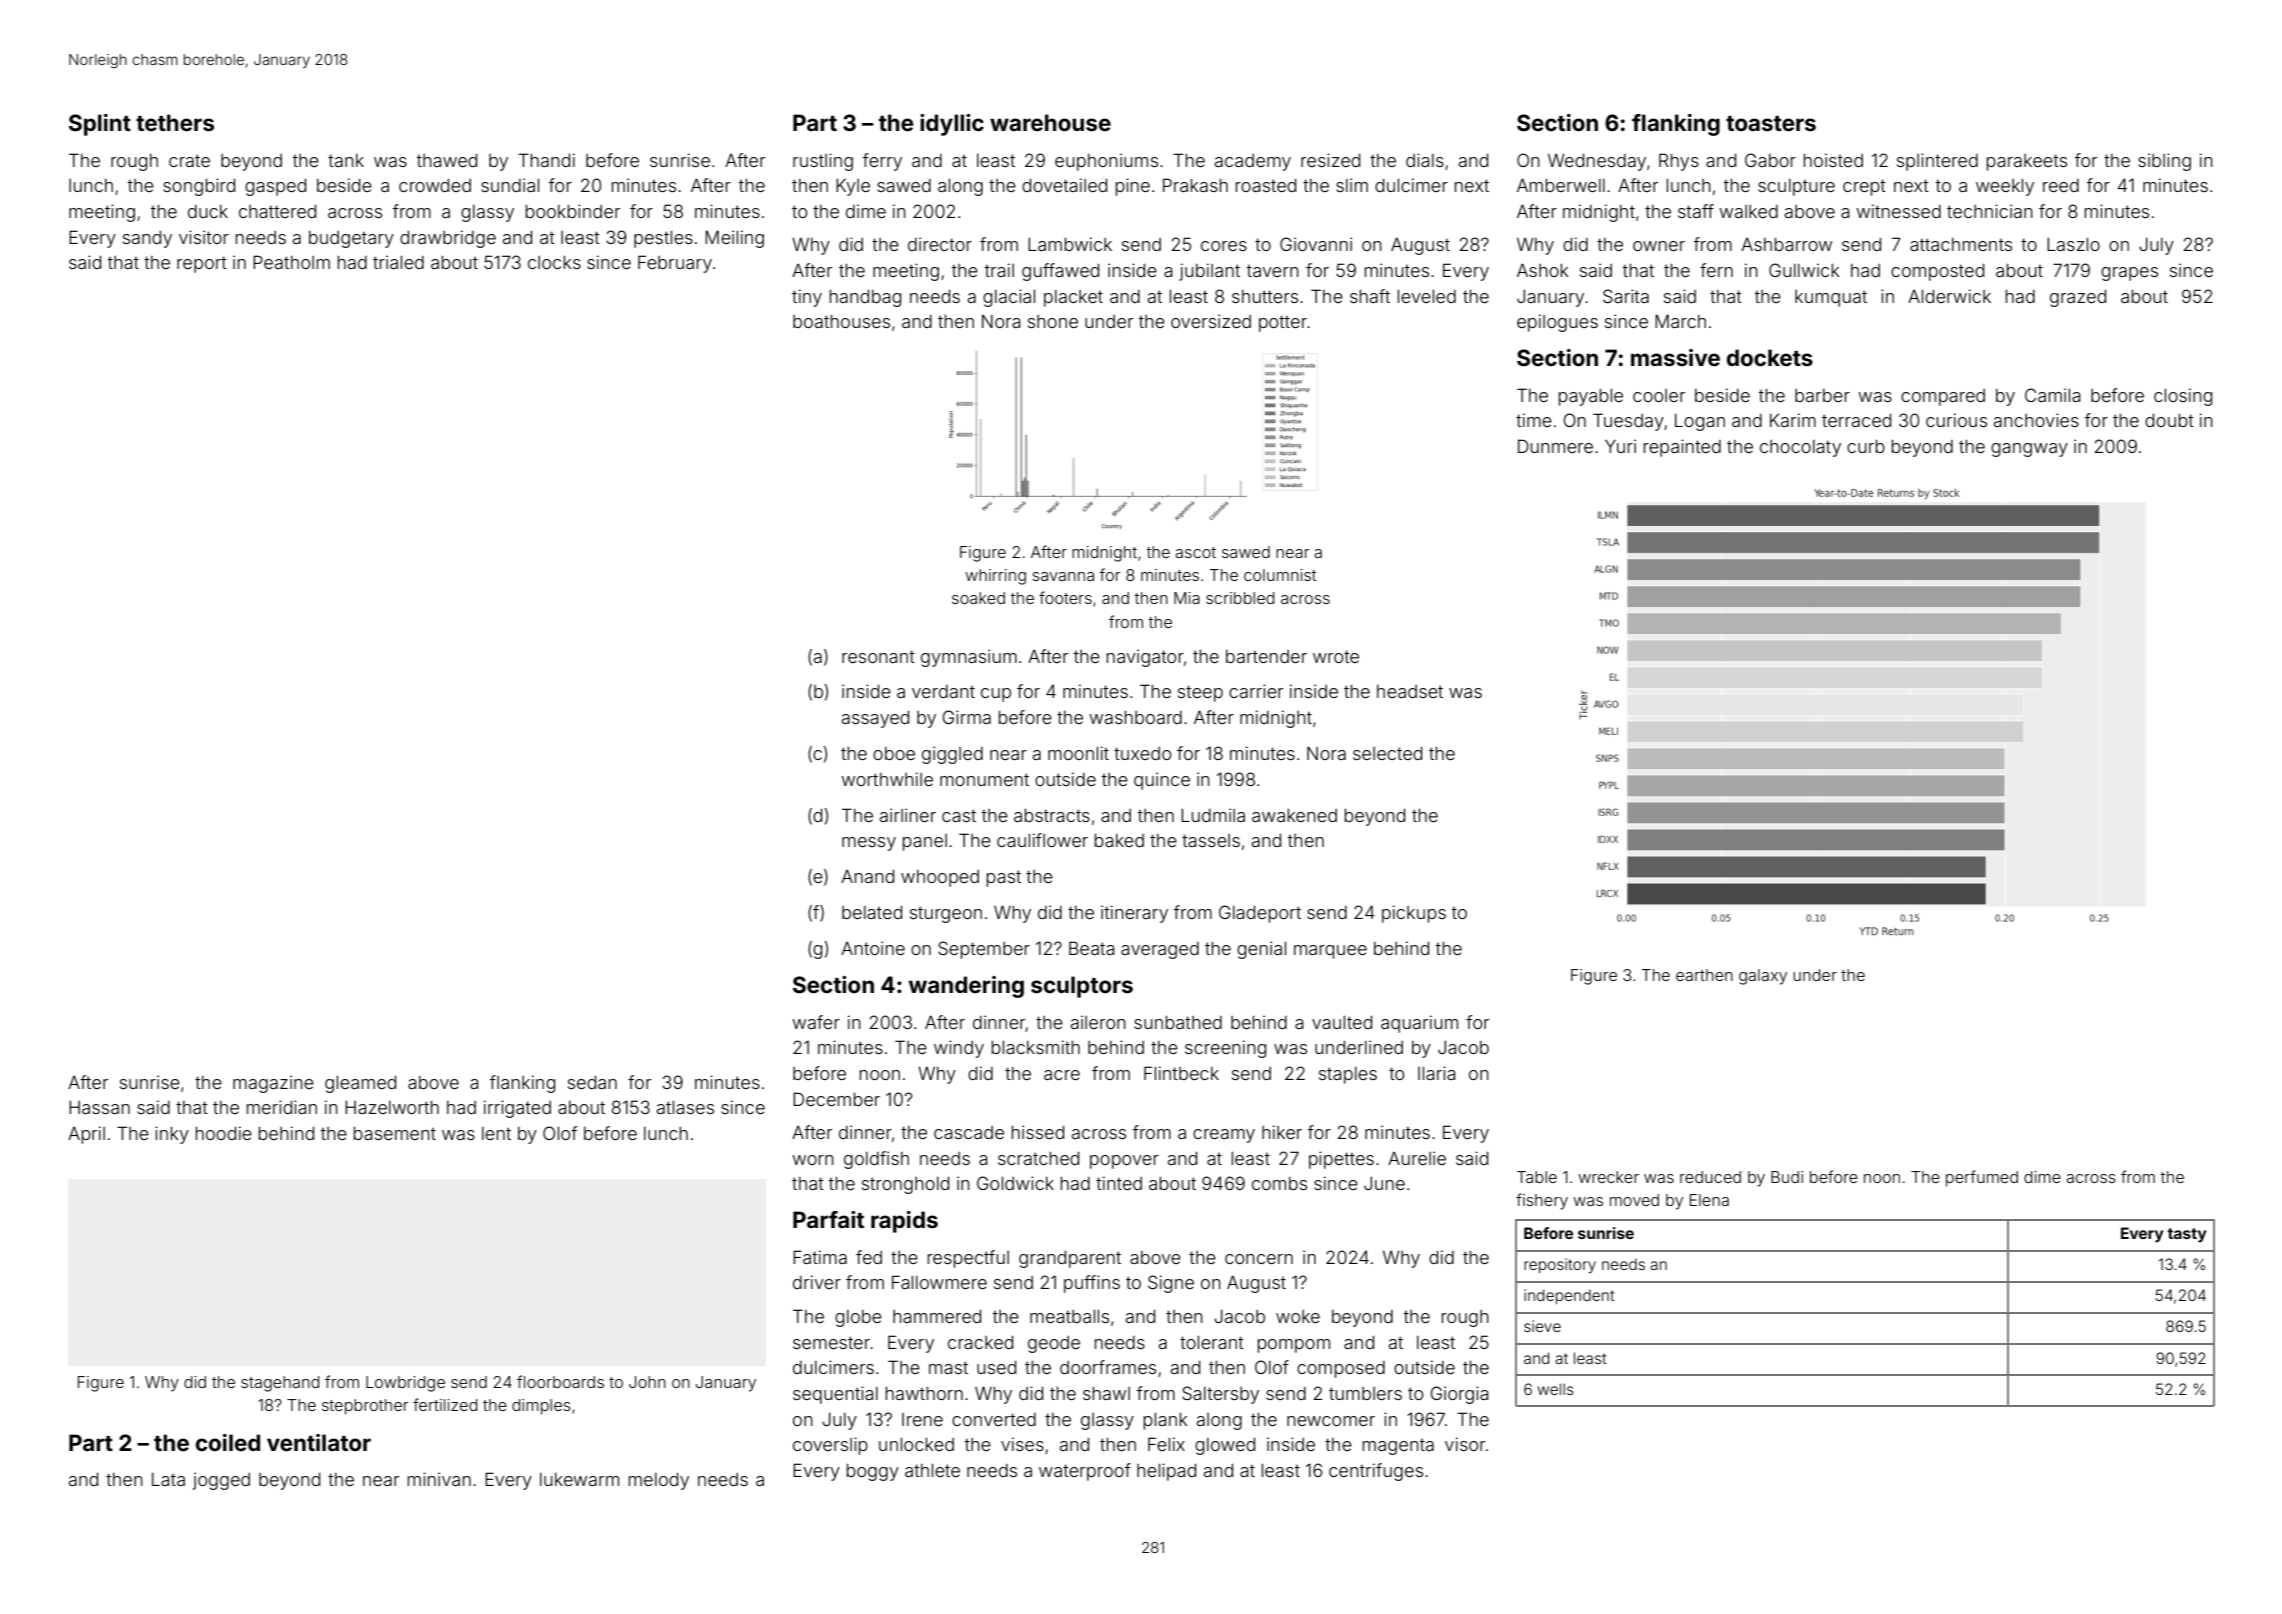 Image resolution: width=2282 pixels, height=1614 pixels. Describe the element at coordinates (875, 719) in the image. I see `assayed` at that location.
